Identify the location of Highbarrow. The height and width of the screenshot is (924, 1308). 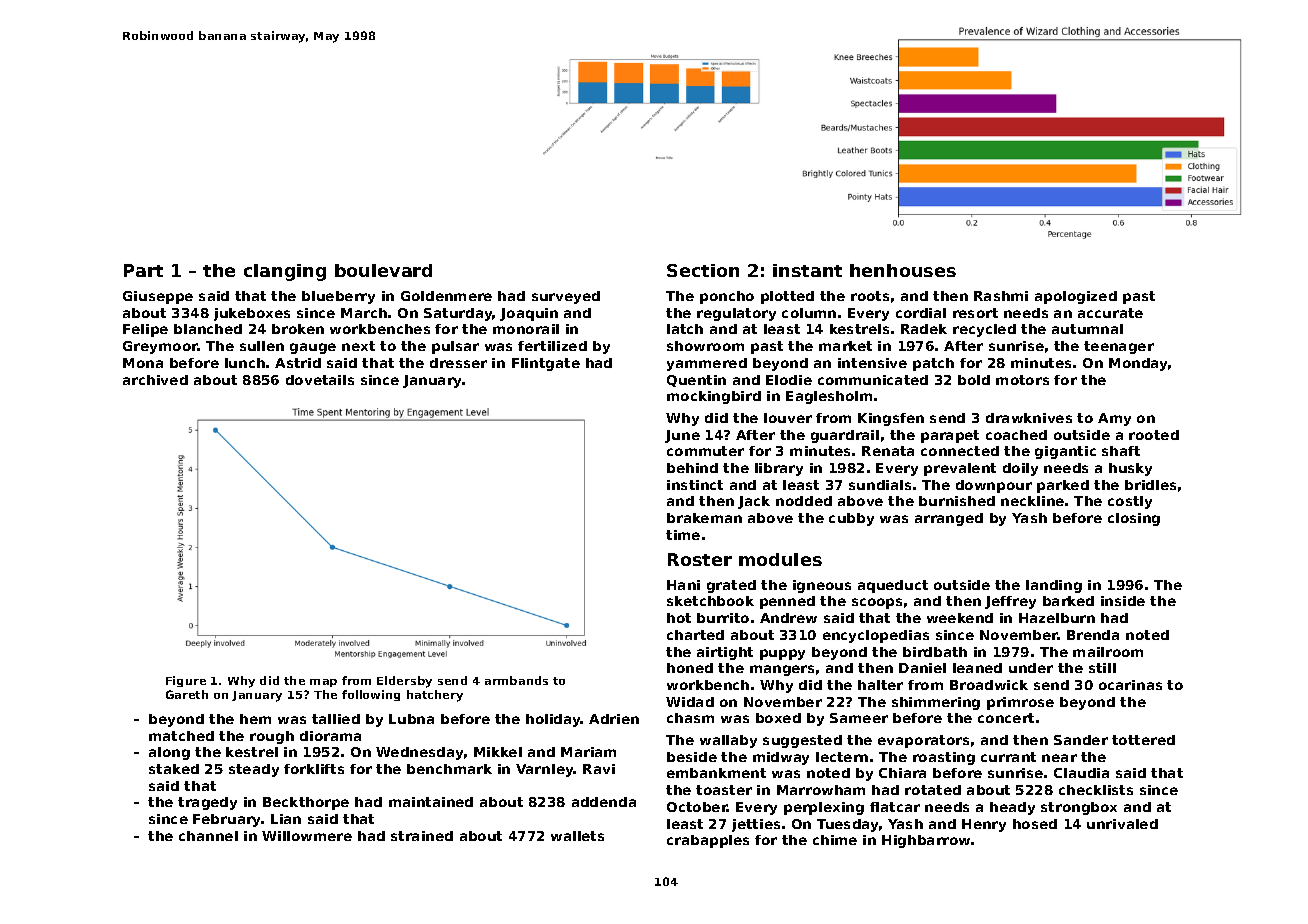
(926, 841).
